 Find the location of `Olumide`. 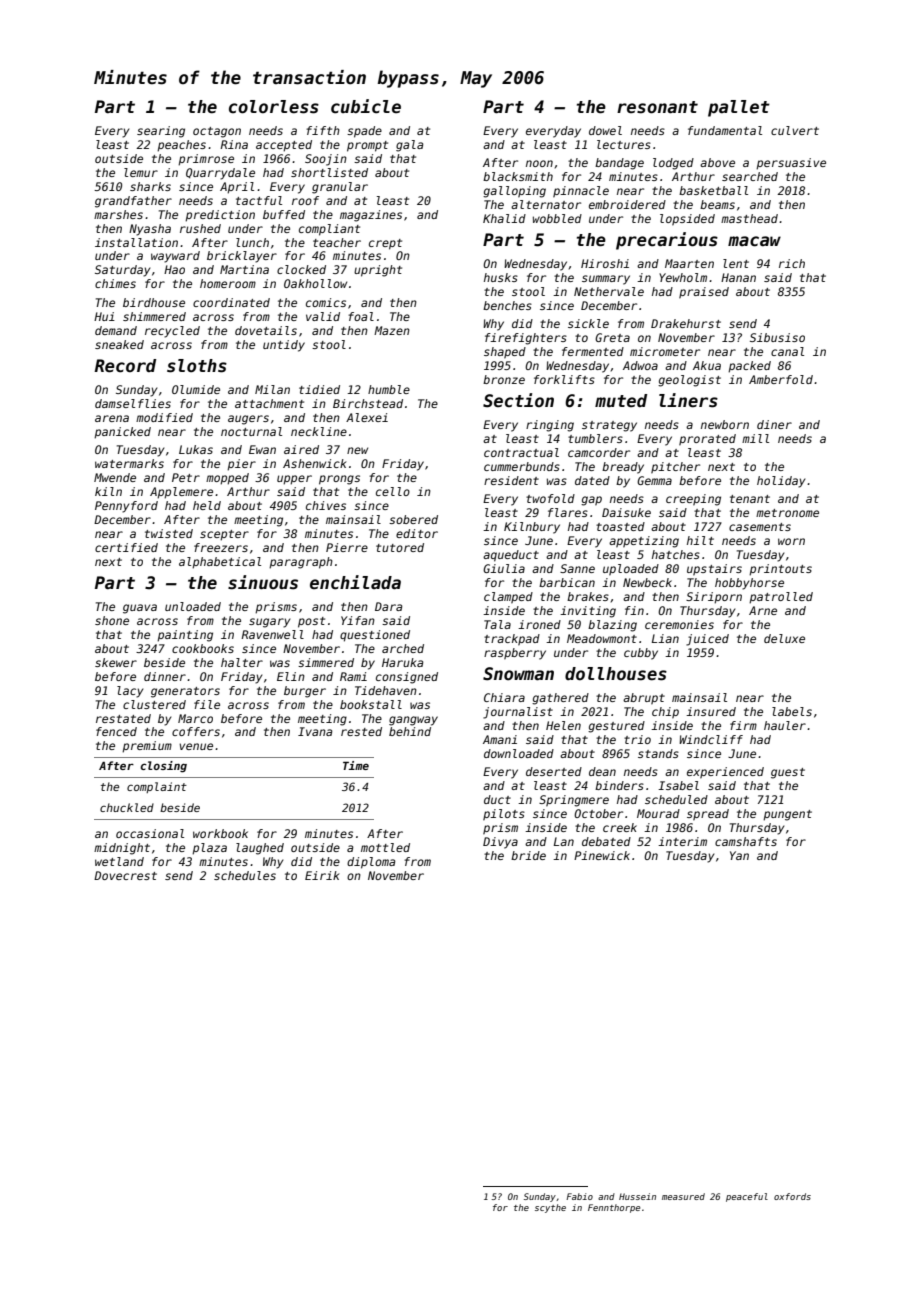

Olumide is located at coordinates (196, 389).
